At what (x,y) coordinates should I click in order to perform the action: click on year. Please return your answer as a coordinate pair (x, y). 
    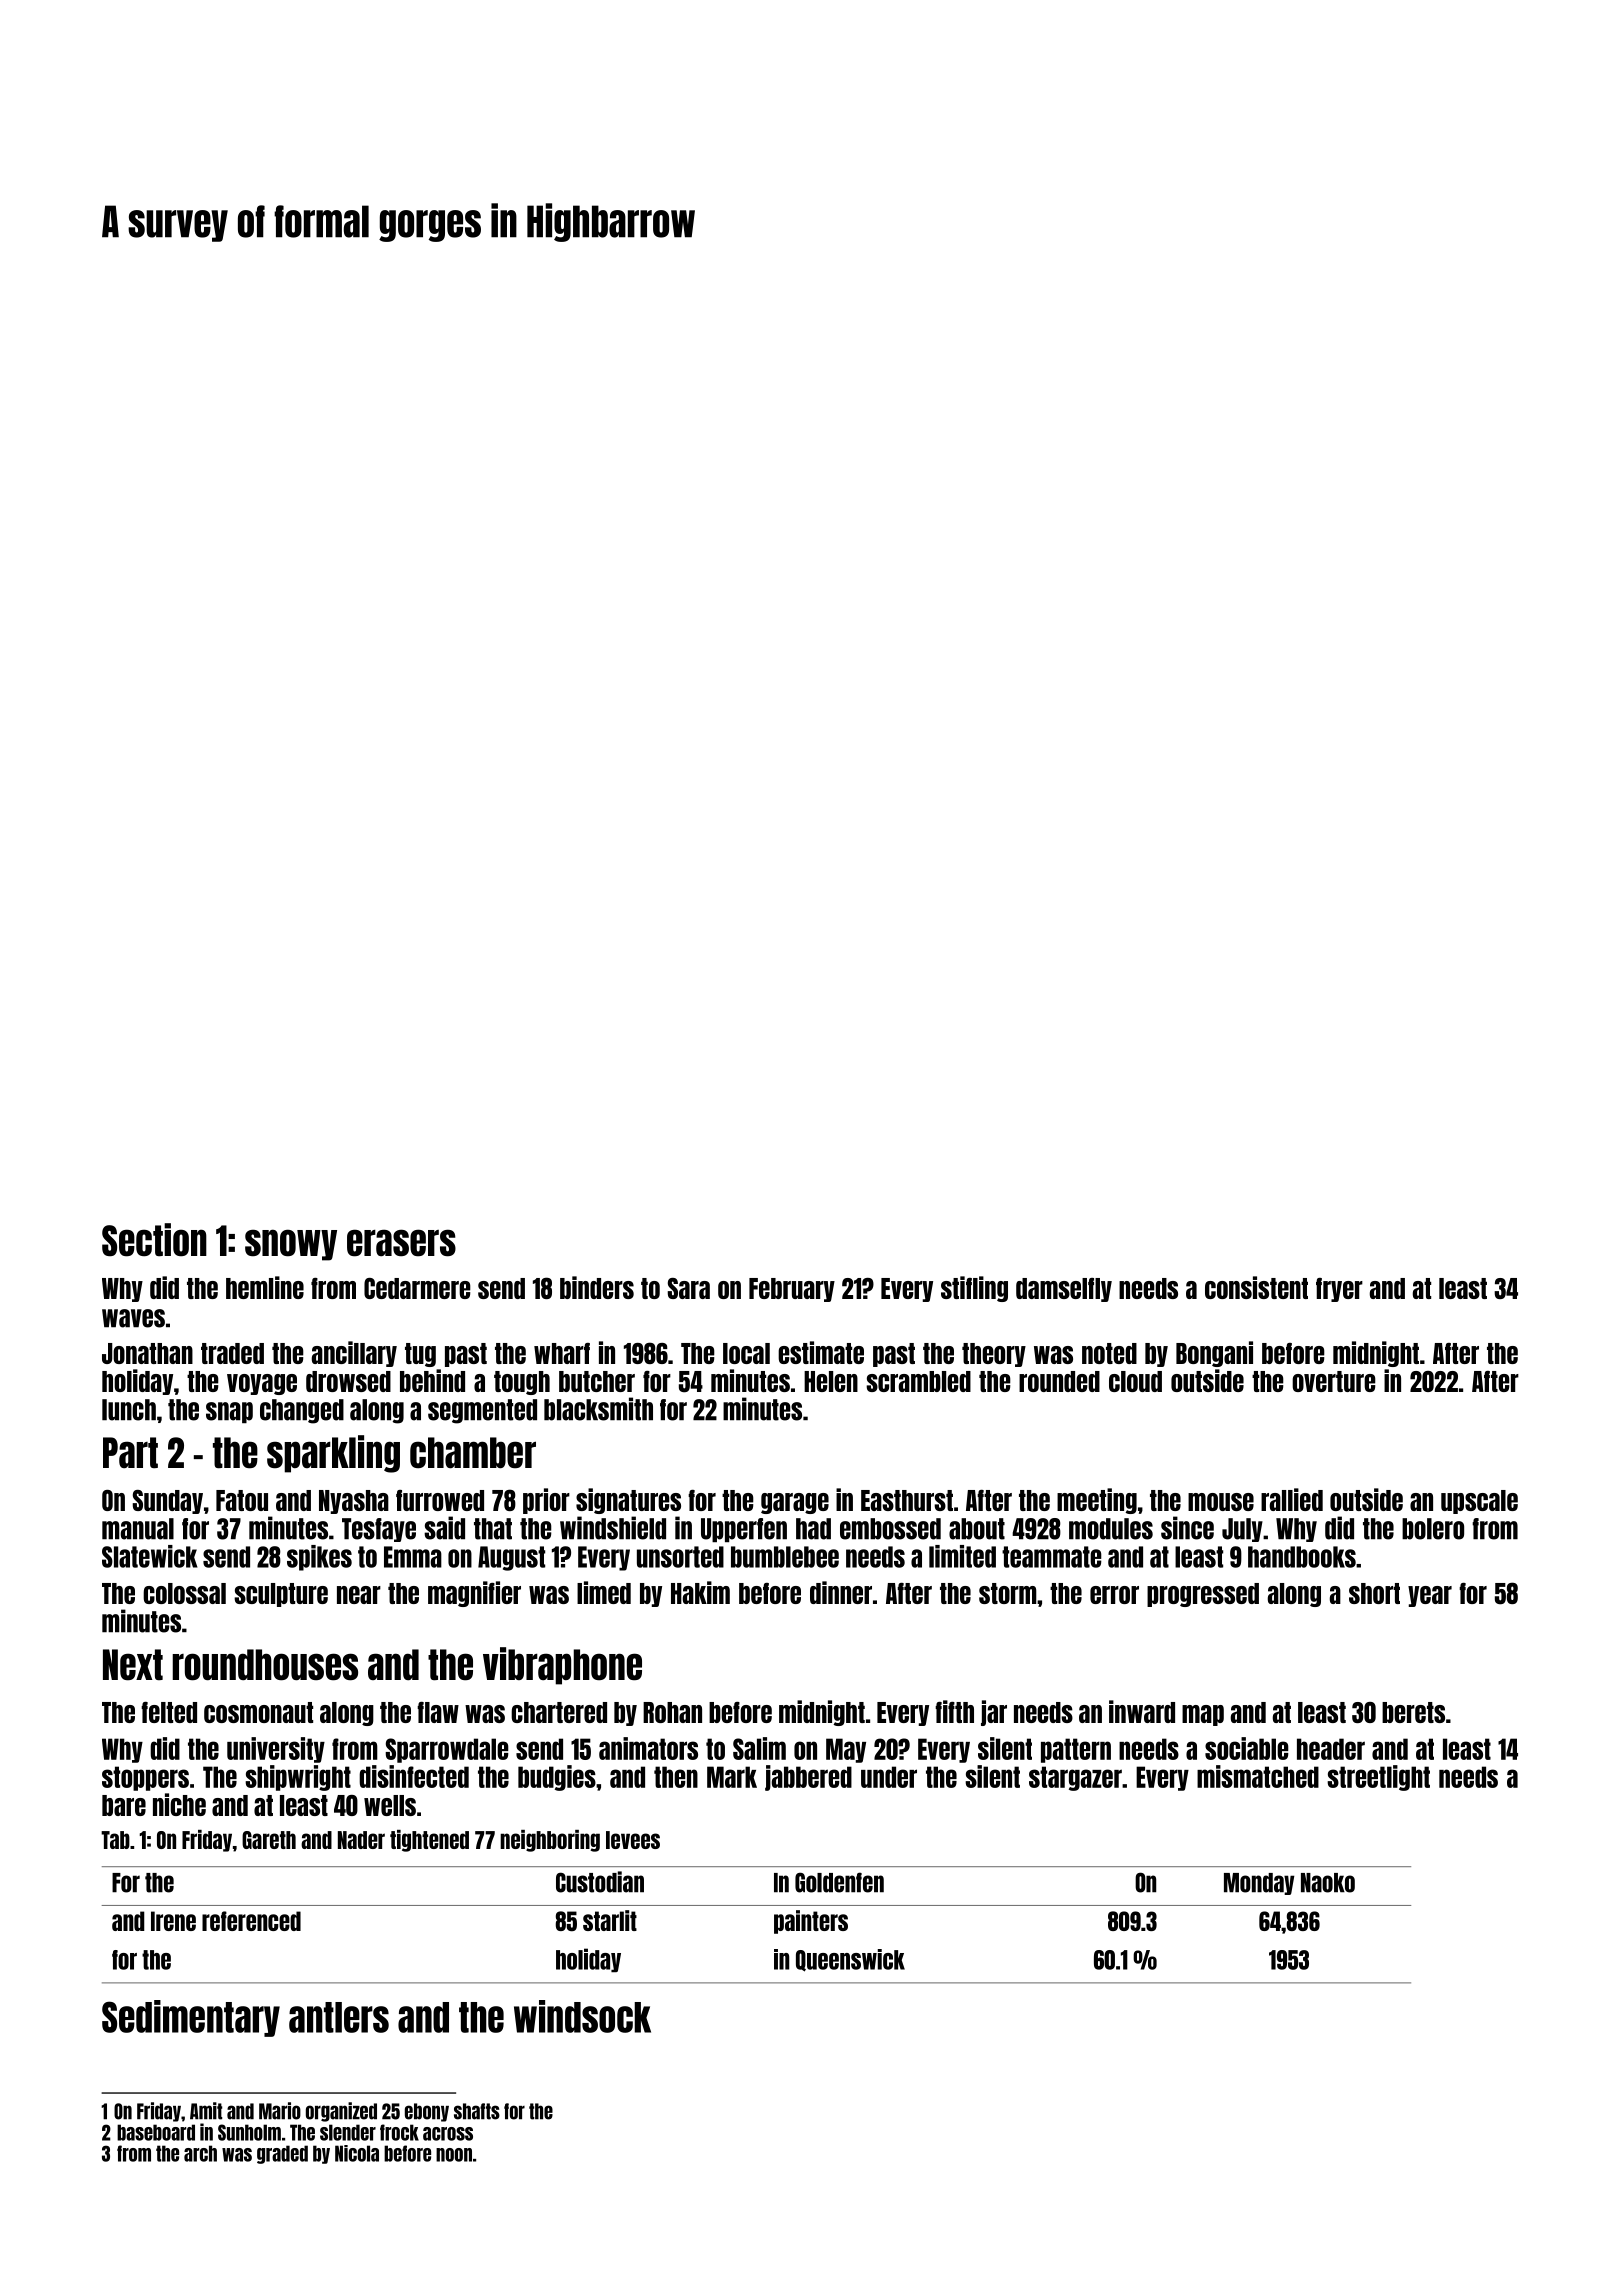
    Looking at the image, I should click on (1430, 1596).
